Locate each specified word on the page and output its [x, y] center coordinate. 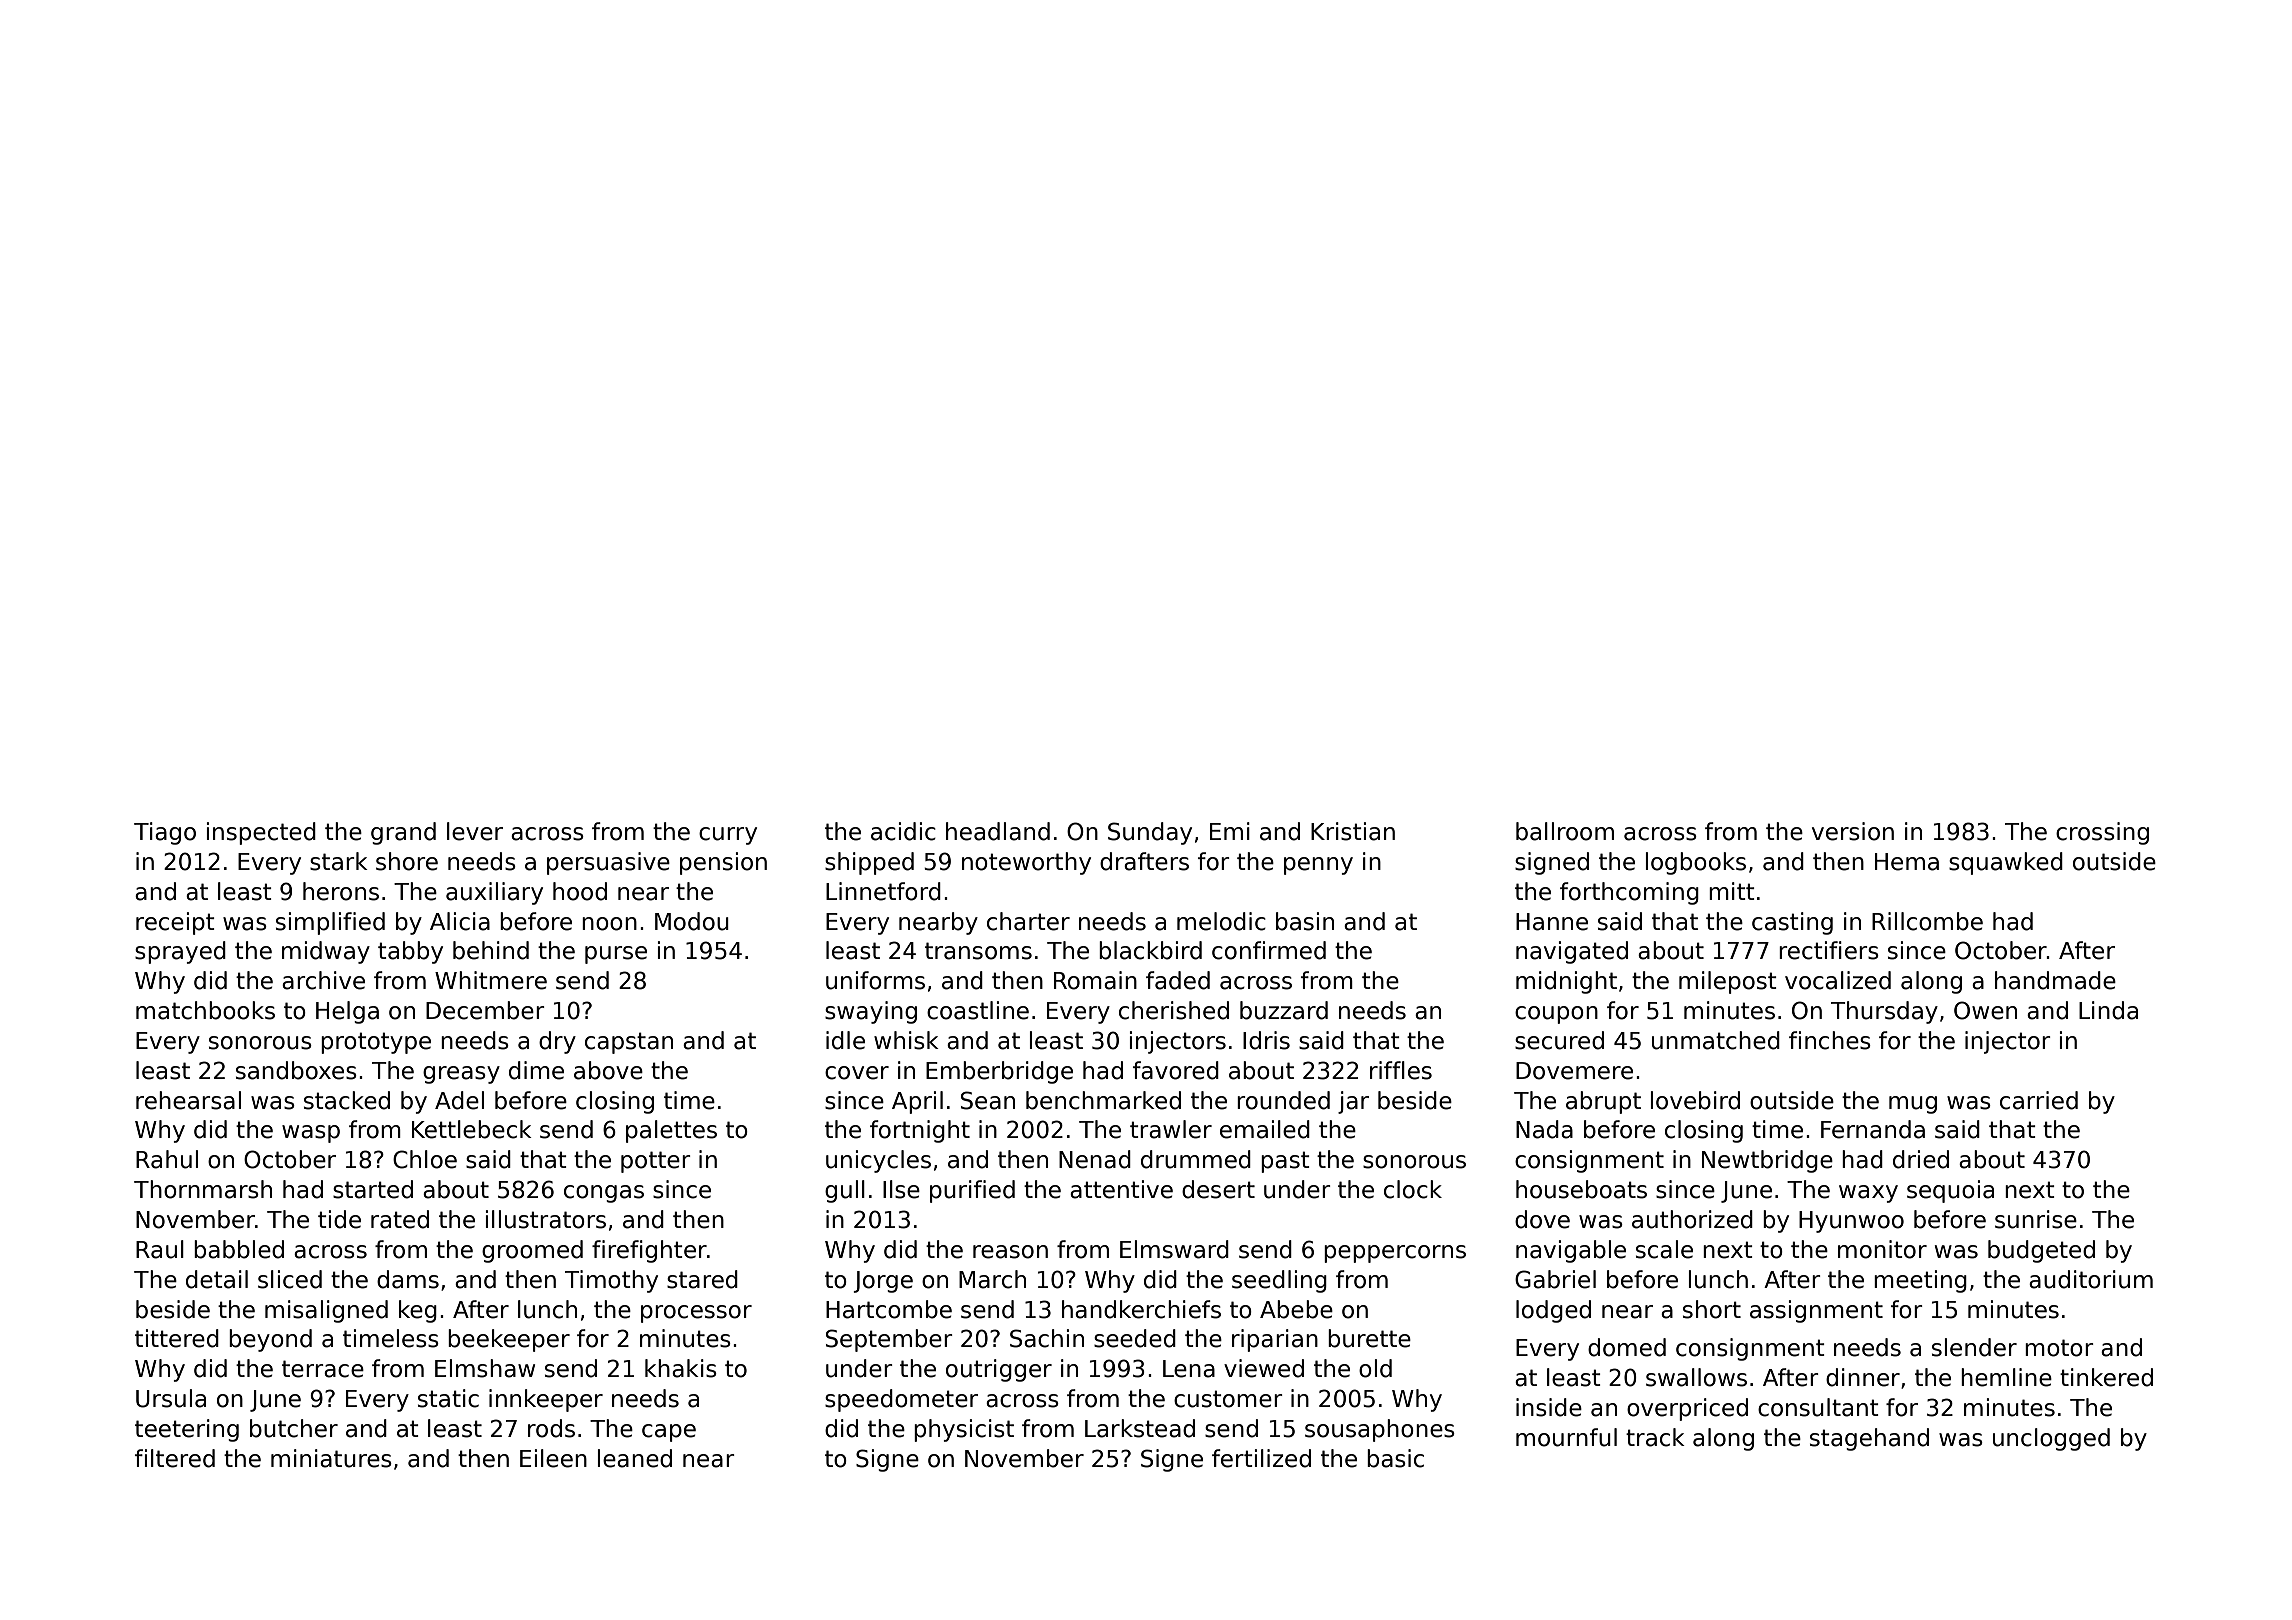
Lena [1189, 1369]
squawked [2006, 863]
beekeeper [509, 1340]
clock [1413, 1189]
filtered [175, 1458]
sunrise [2036, 1219]
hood [580, 891]
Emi [1230, 831]
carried [2039, 1100]
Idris [1266, 1040]
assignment [1816, 1311]
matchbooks [205, 1010]
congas [604, 1194]
